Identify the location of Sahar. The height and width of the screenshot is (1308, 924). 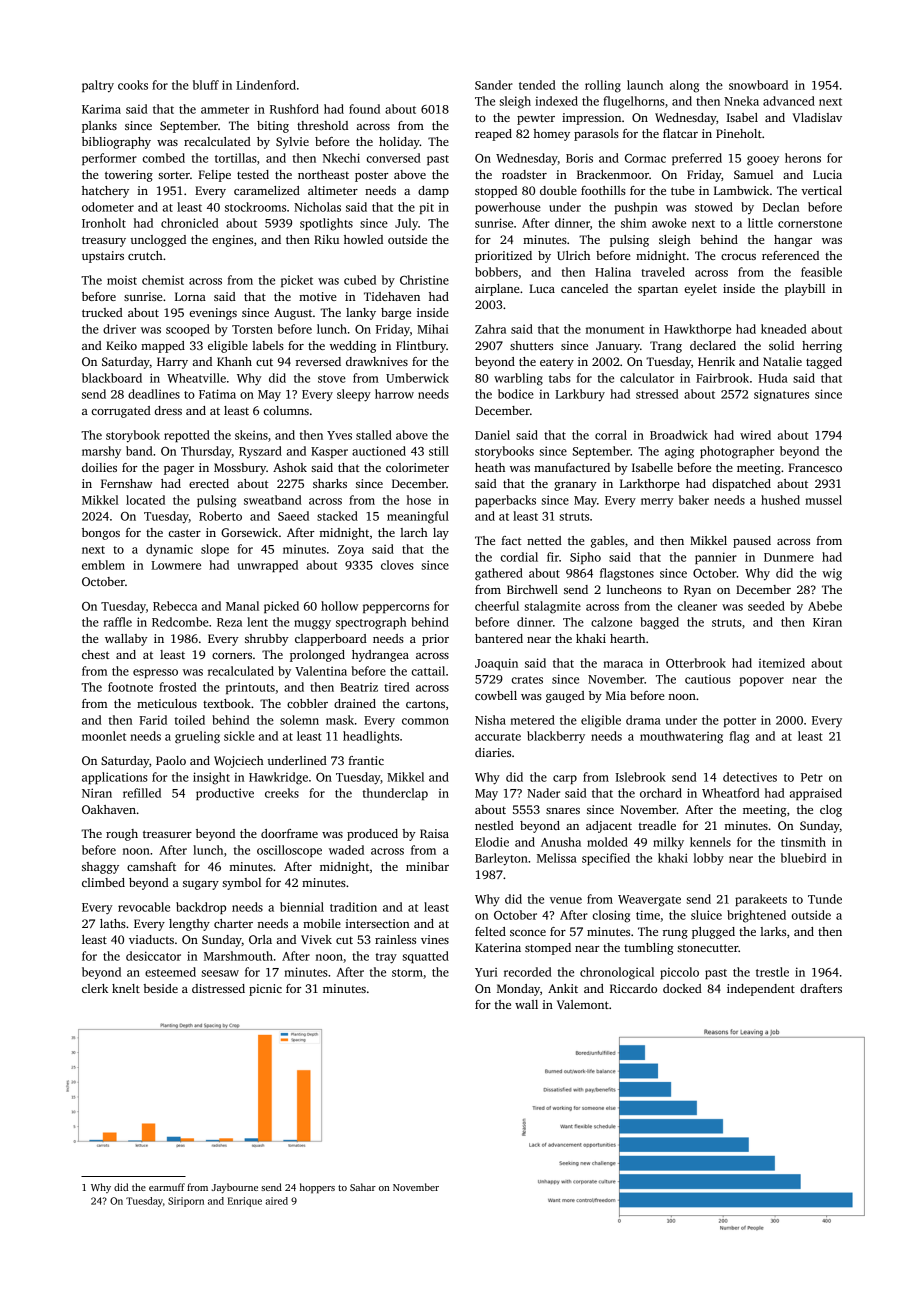
(363, 1187).
